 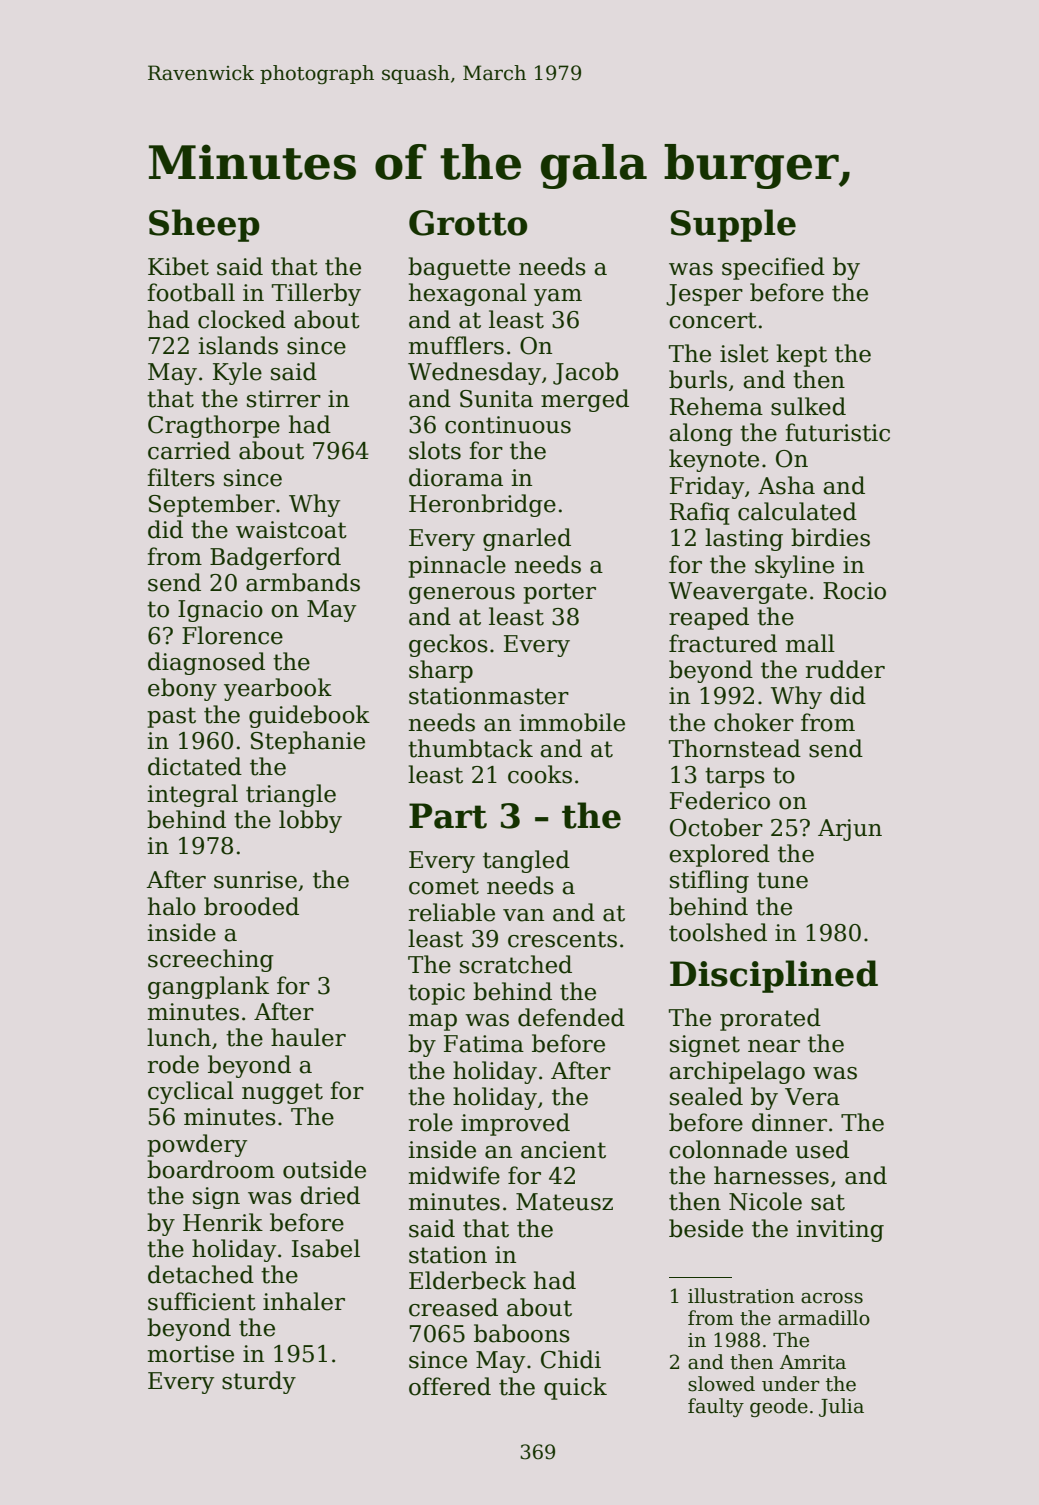 What do you see at coordinates (259, 1382) in the page?
I see `sturdy` at bounding box center [259, 1382].
